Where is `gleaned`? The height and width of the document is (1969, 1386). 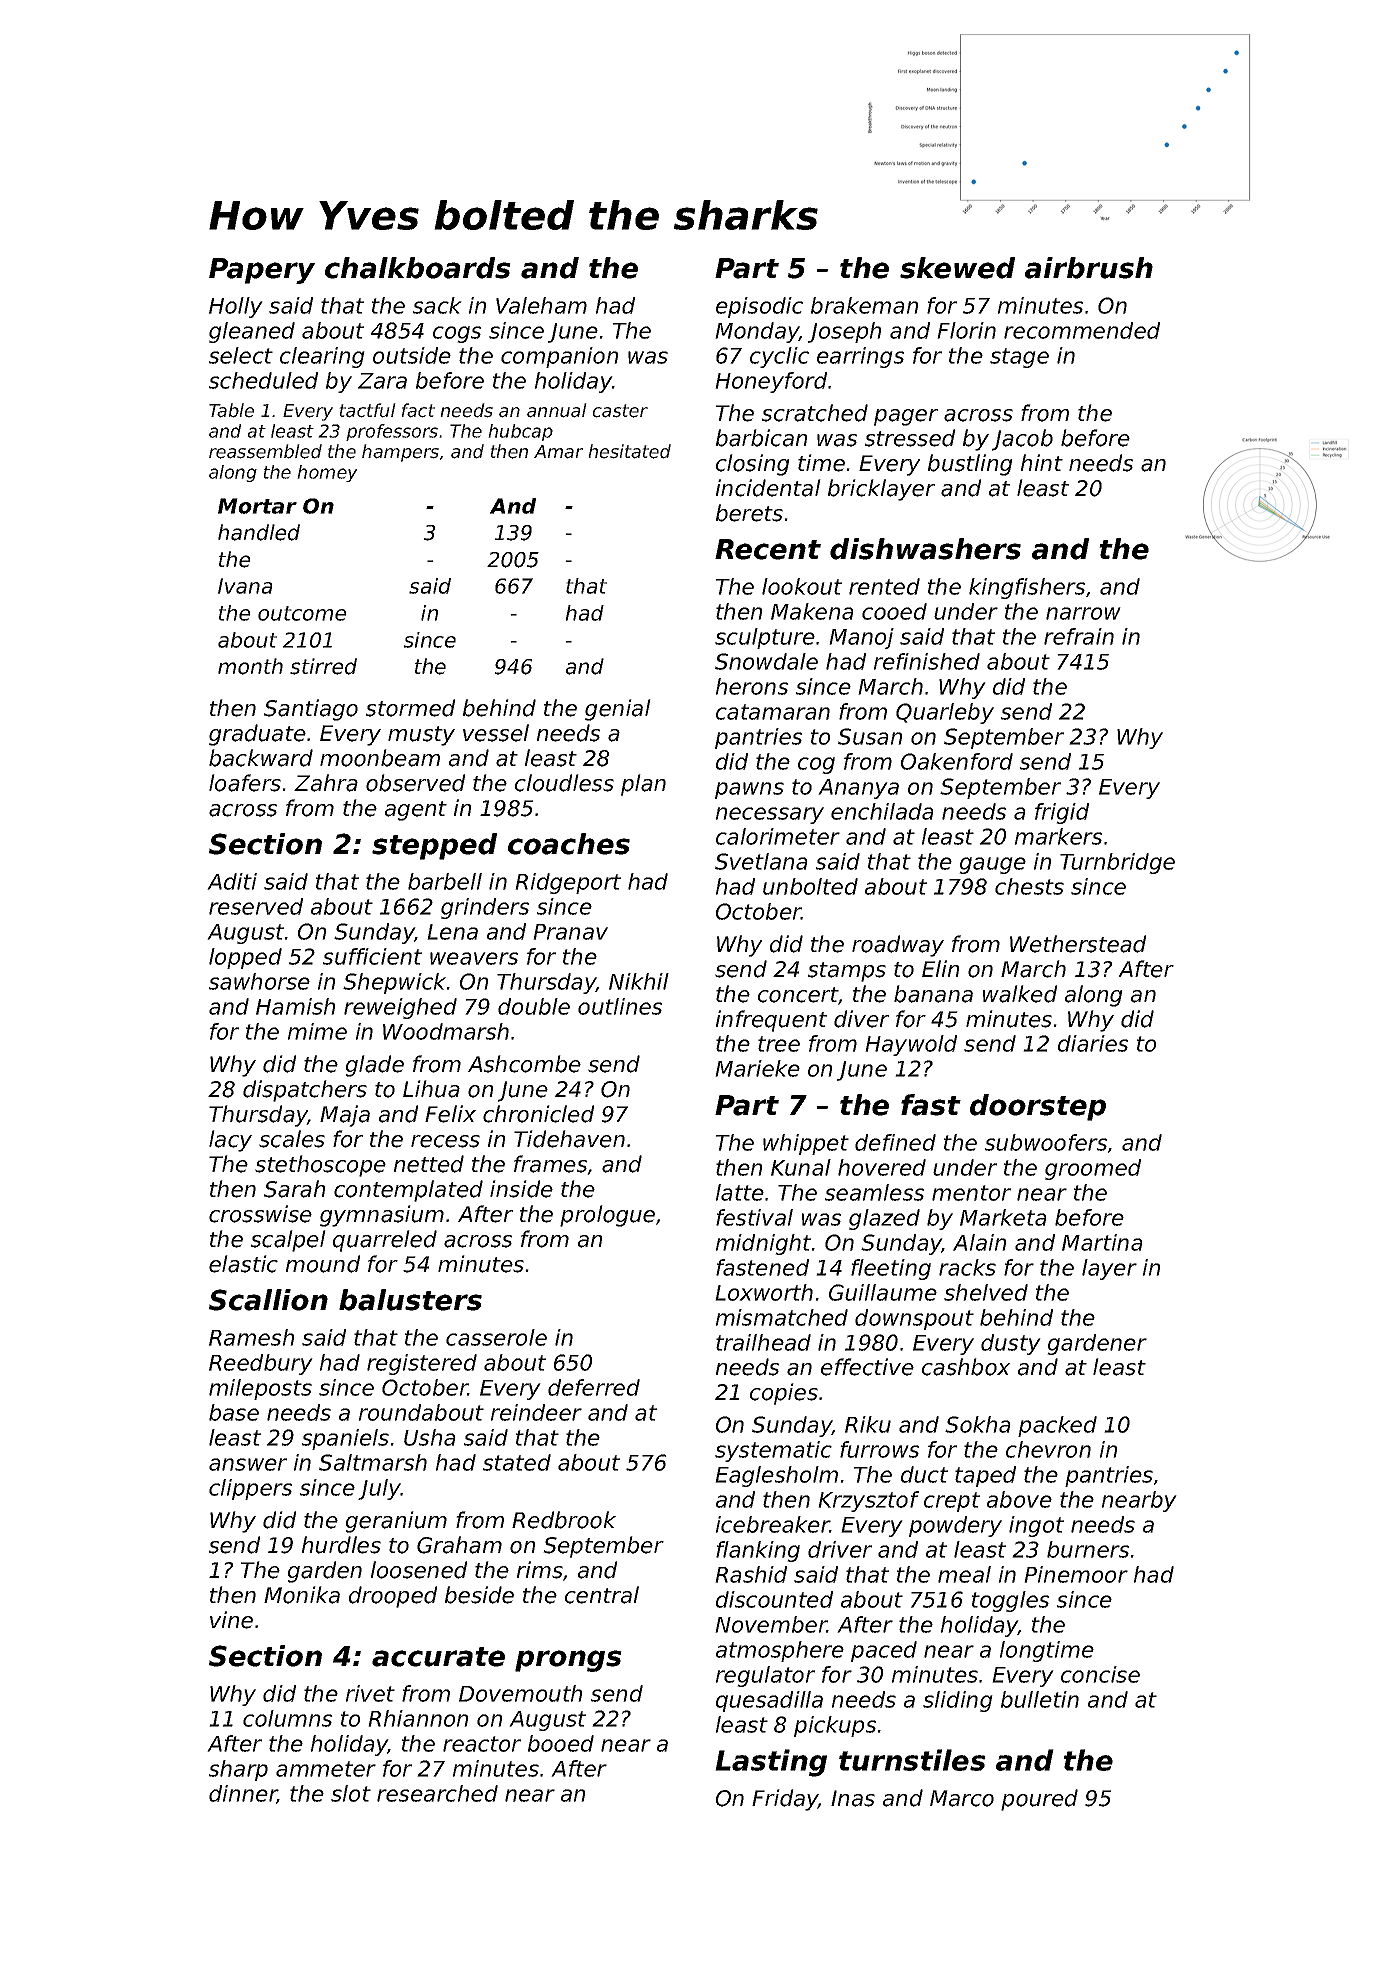 gleaned is located at coordinates (252, 332).
